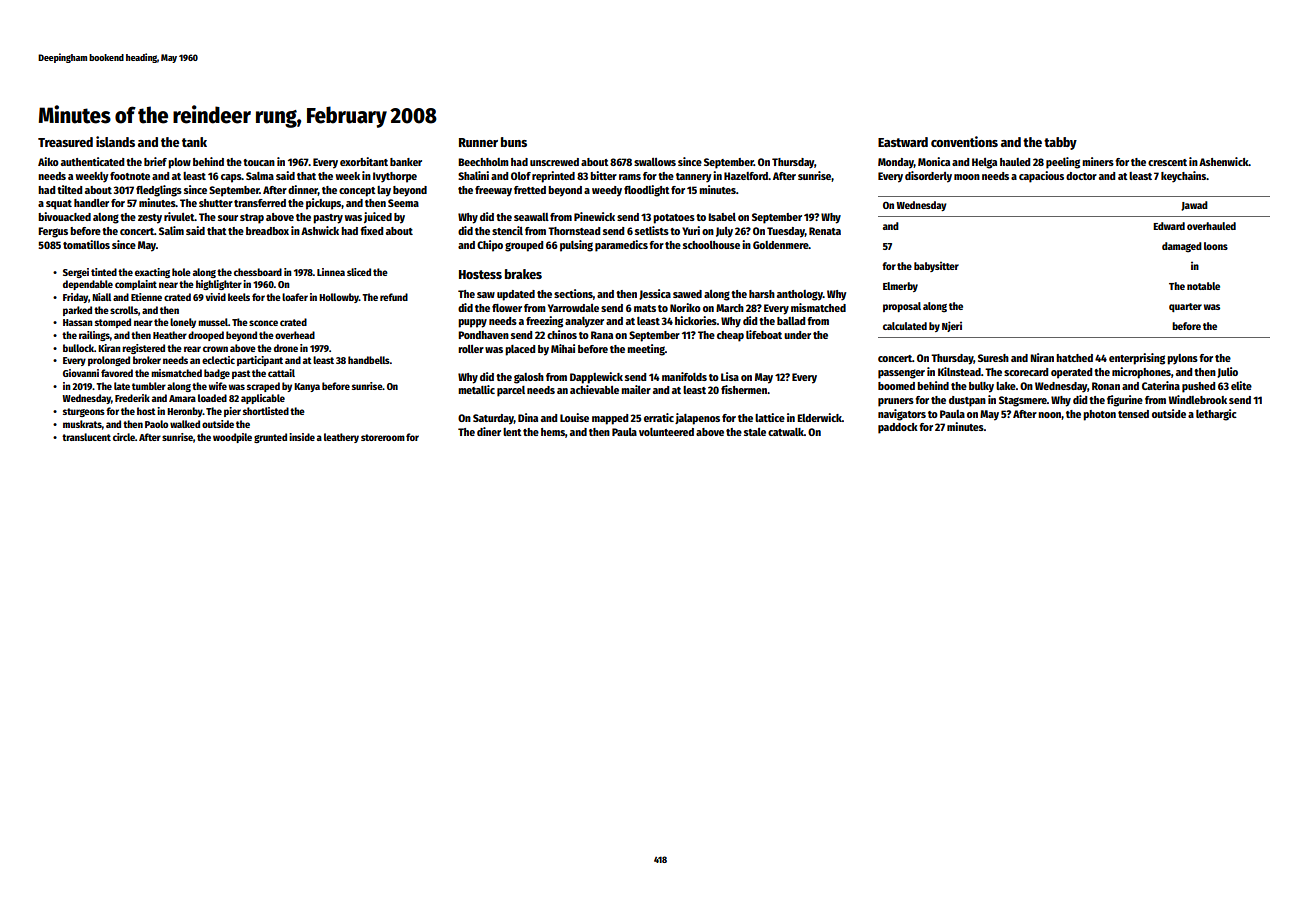 The width and height of the screenshot is (1308, 924). What do you see at coordinates (1081, 176) in the screenshot?
I see `doctor` at bounding box center [1081, 176].
